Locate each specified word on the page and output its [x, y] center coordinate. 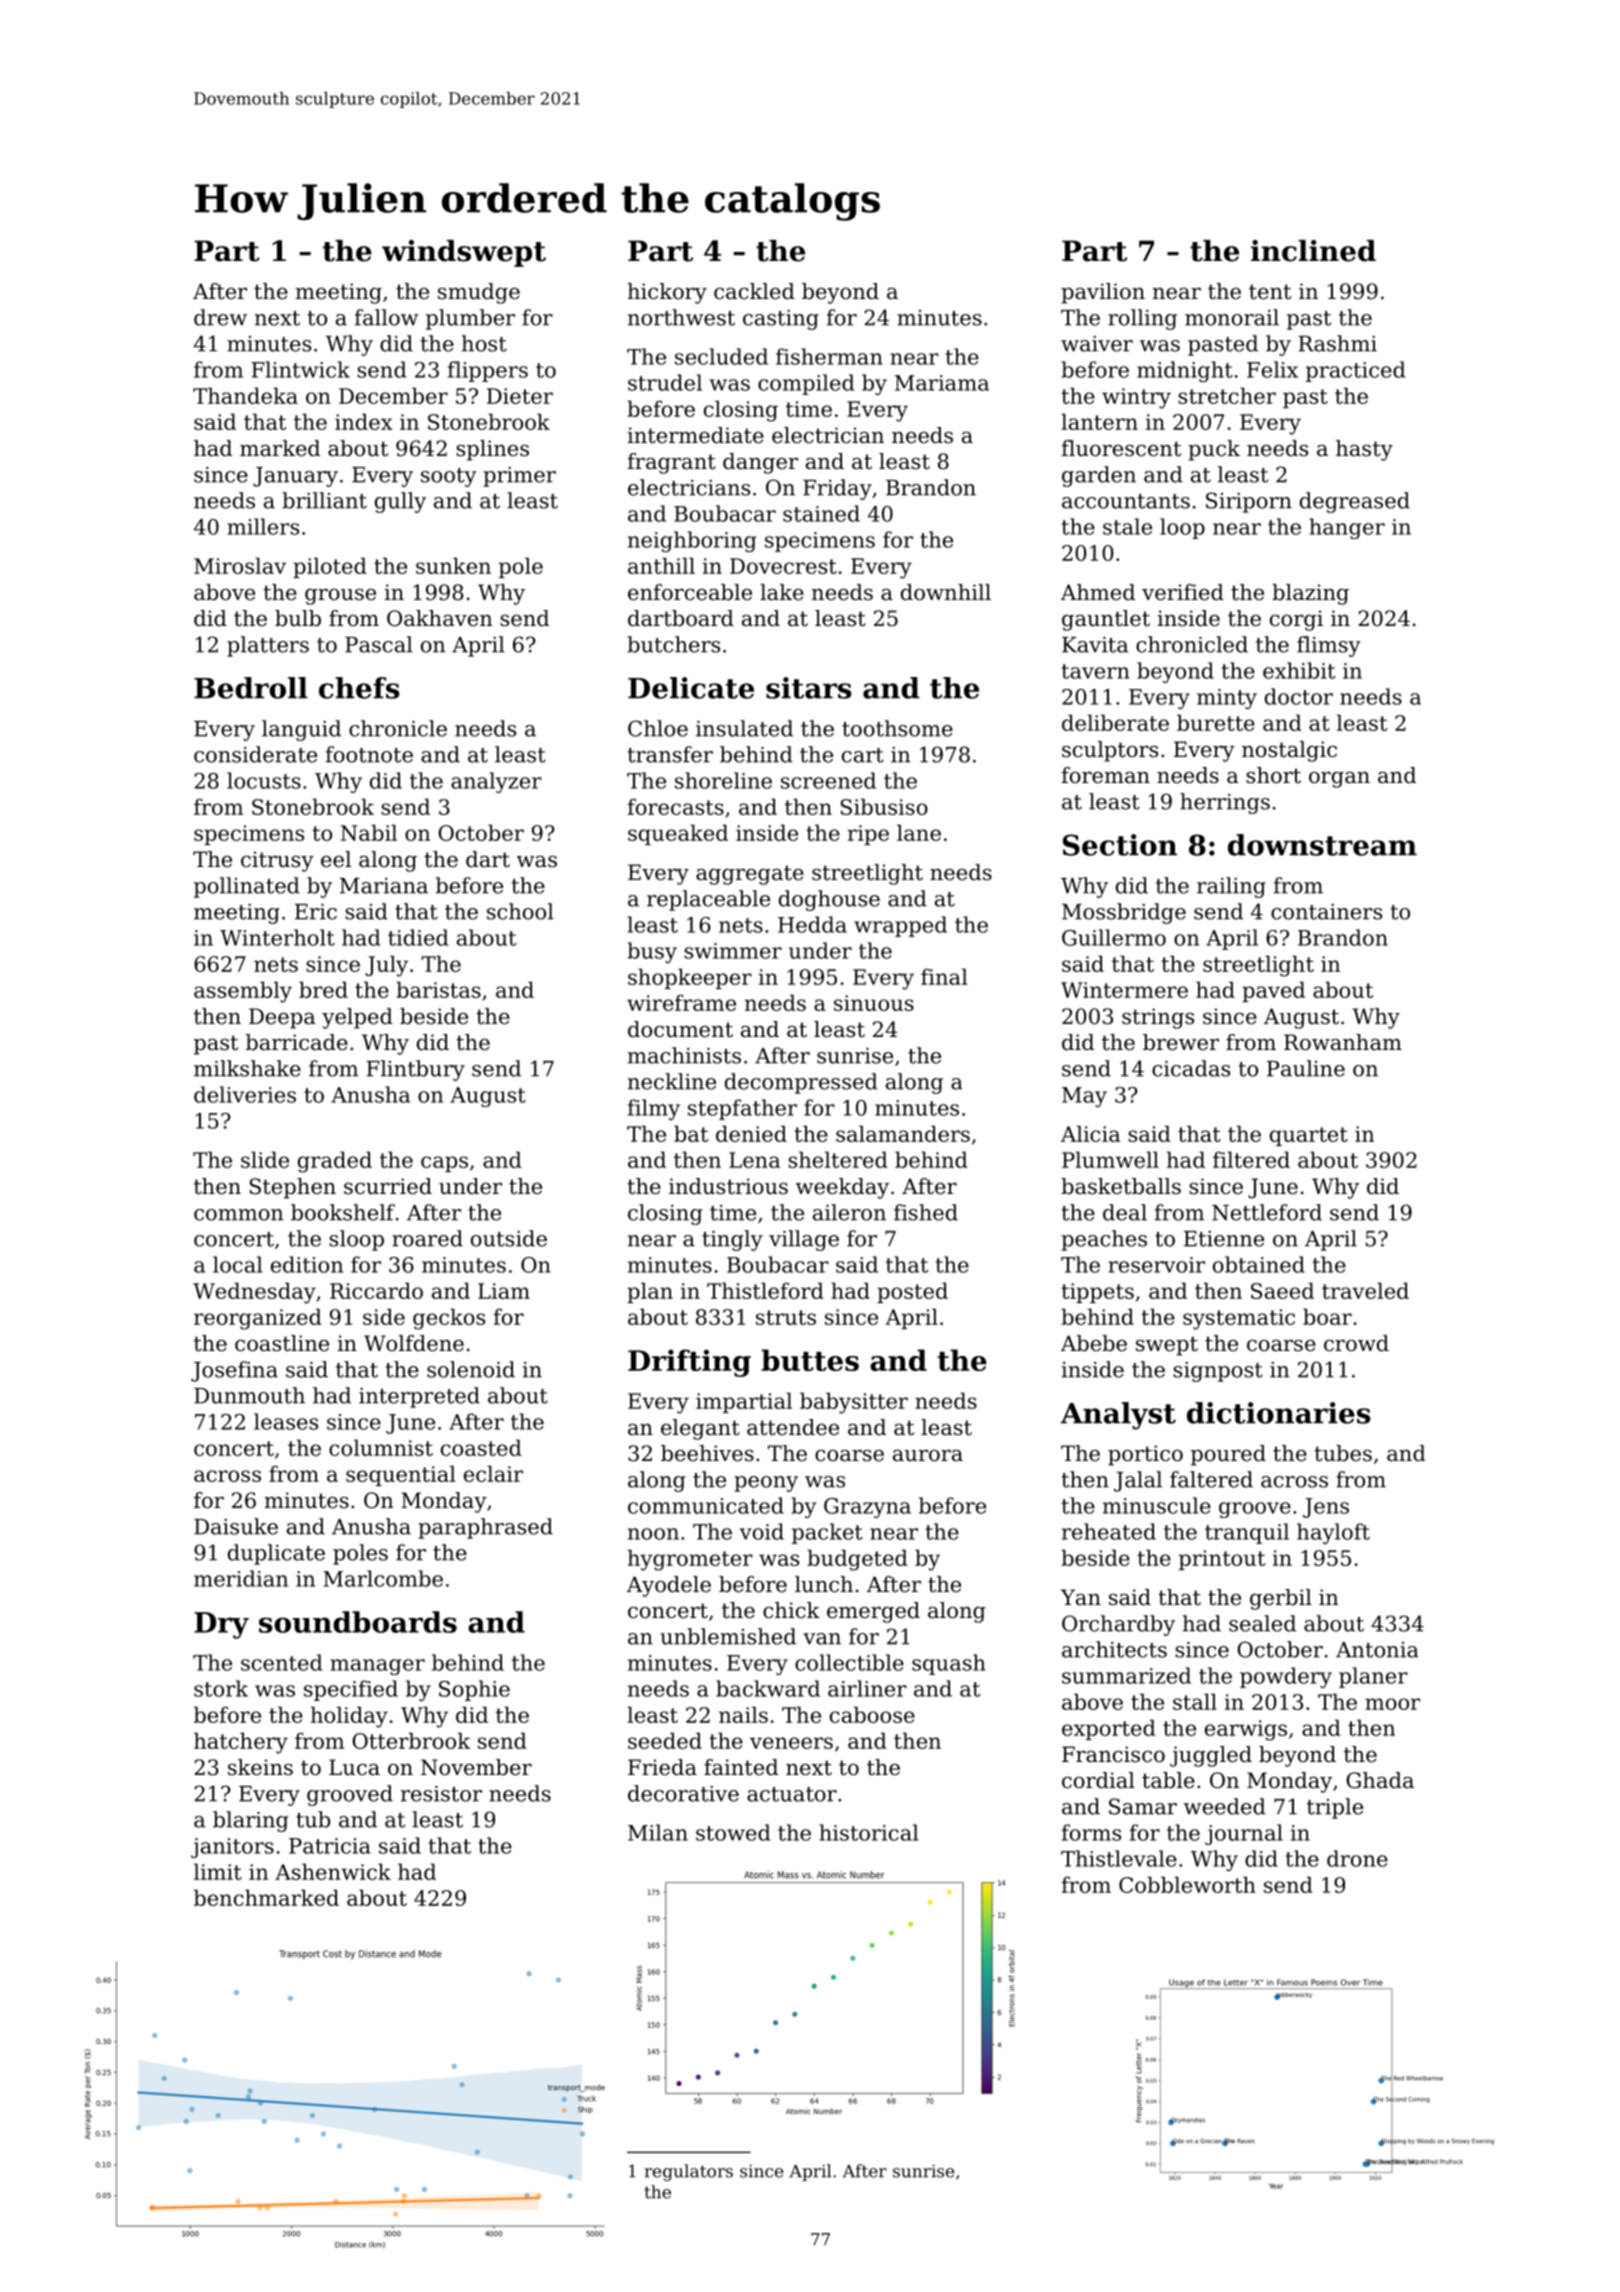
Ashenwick [333, 1871]
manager [377, 1667]
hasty [1364, 450]
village [804, 1240]
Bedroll [251, 688]
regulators [689, 2172]
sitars [808, 688]
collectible [849, 1662]
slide [265, 1159]
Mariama [942, 383]
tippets [1097, 1293]
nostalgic [1289, 751]
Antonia [1377, 1650]
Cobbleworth [1187, 1884]
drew [220, 317]
